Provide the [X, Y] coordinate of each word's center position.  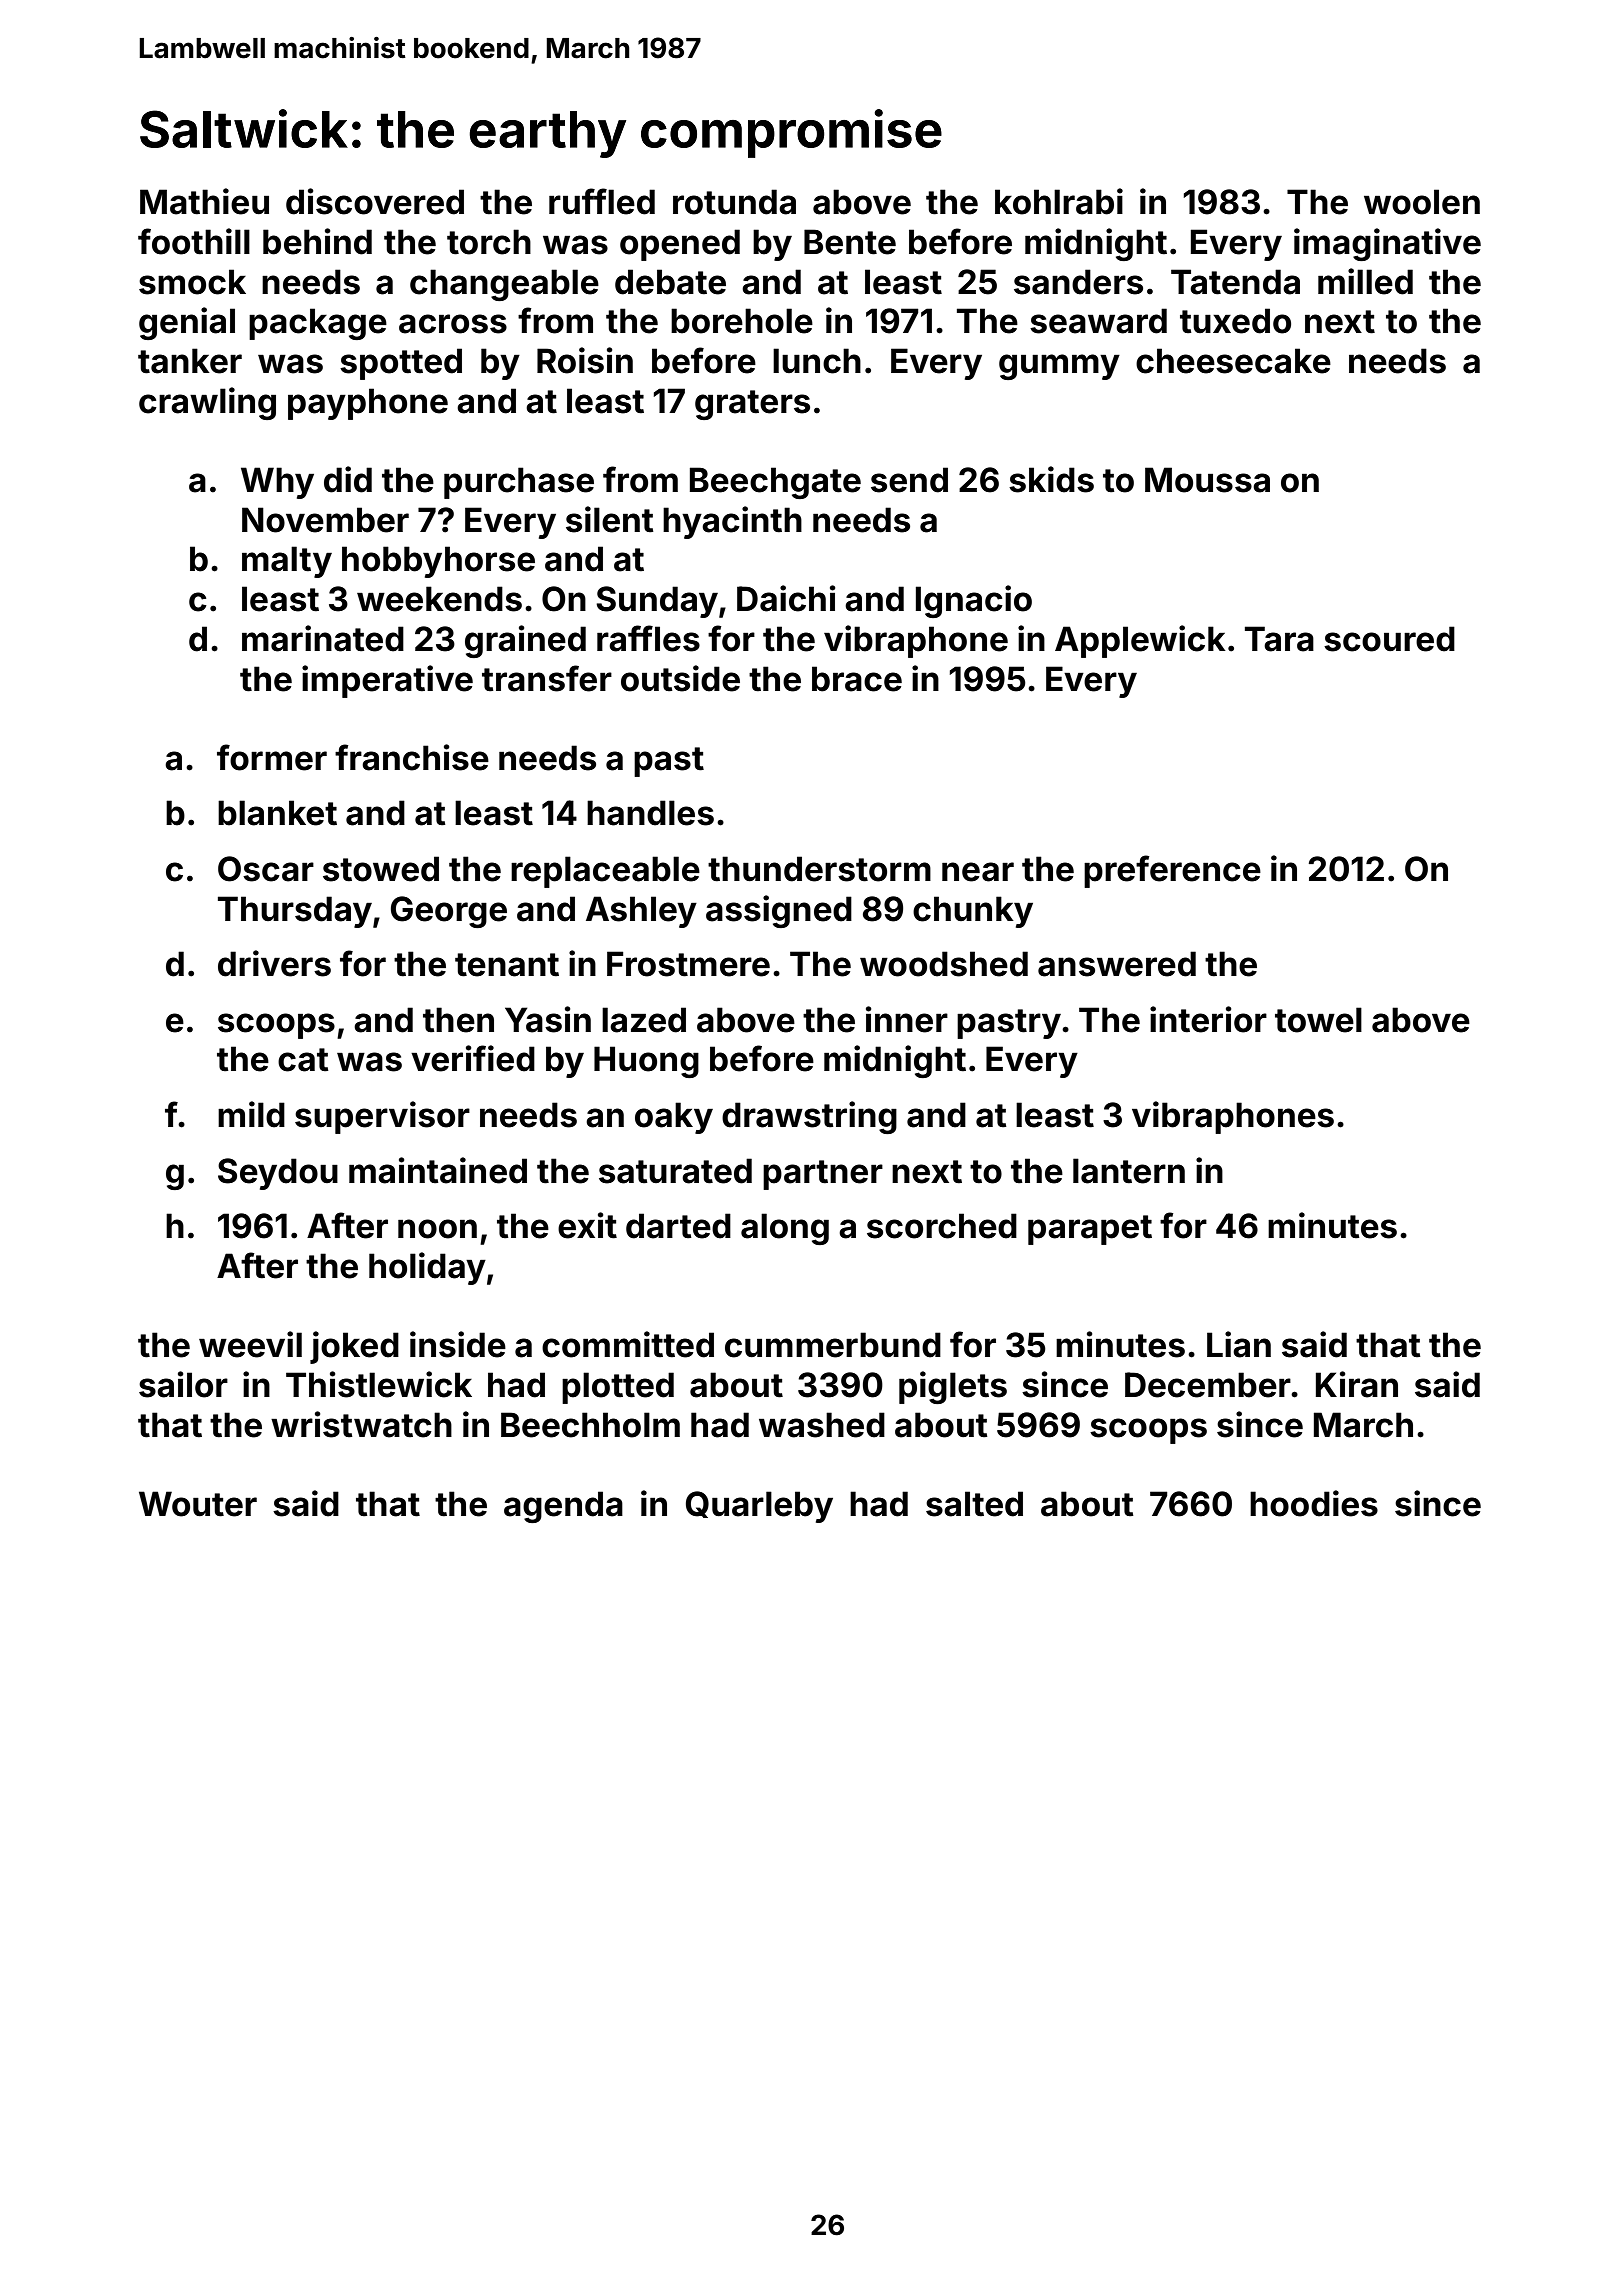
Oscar [266, 869]
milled [1365, 281]
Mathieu [204, 201]
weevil [250, 1344]
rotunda [734, 202]
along [785, 1229]
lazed [644, 1020]
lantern [1129, 1171]
